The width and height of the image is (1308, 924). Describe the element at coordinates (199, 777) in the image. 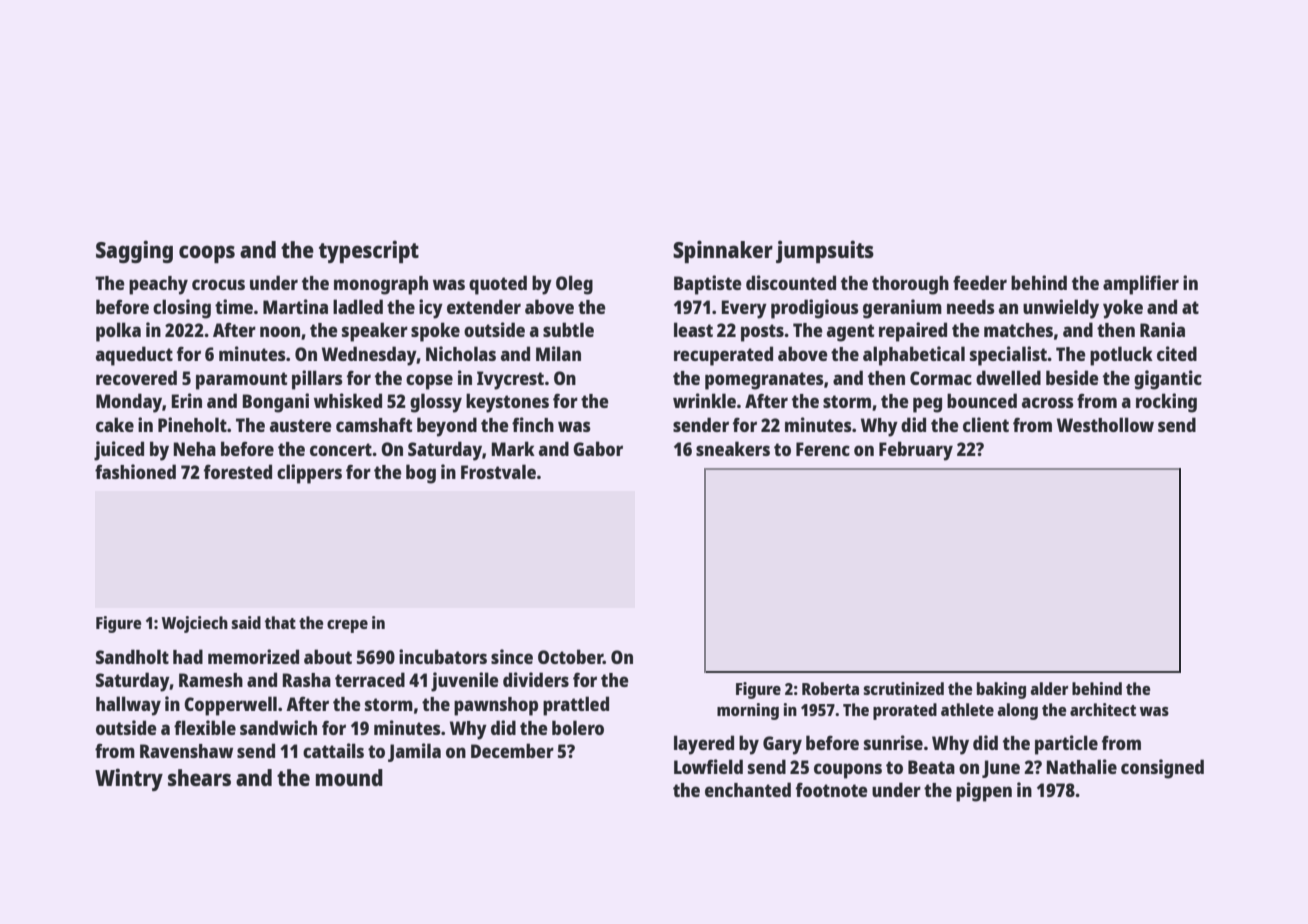

I see `shears` at that location.
